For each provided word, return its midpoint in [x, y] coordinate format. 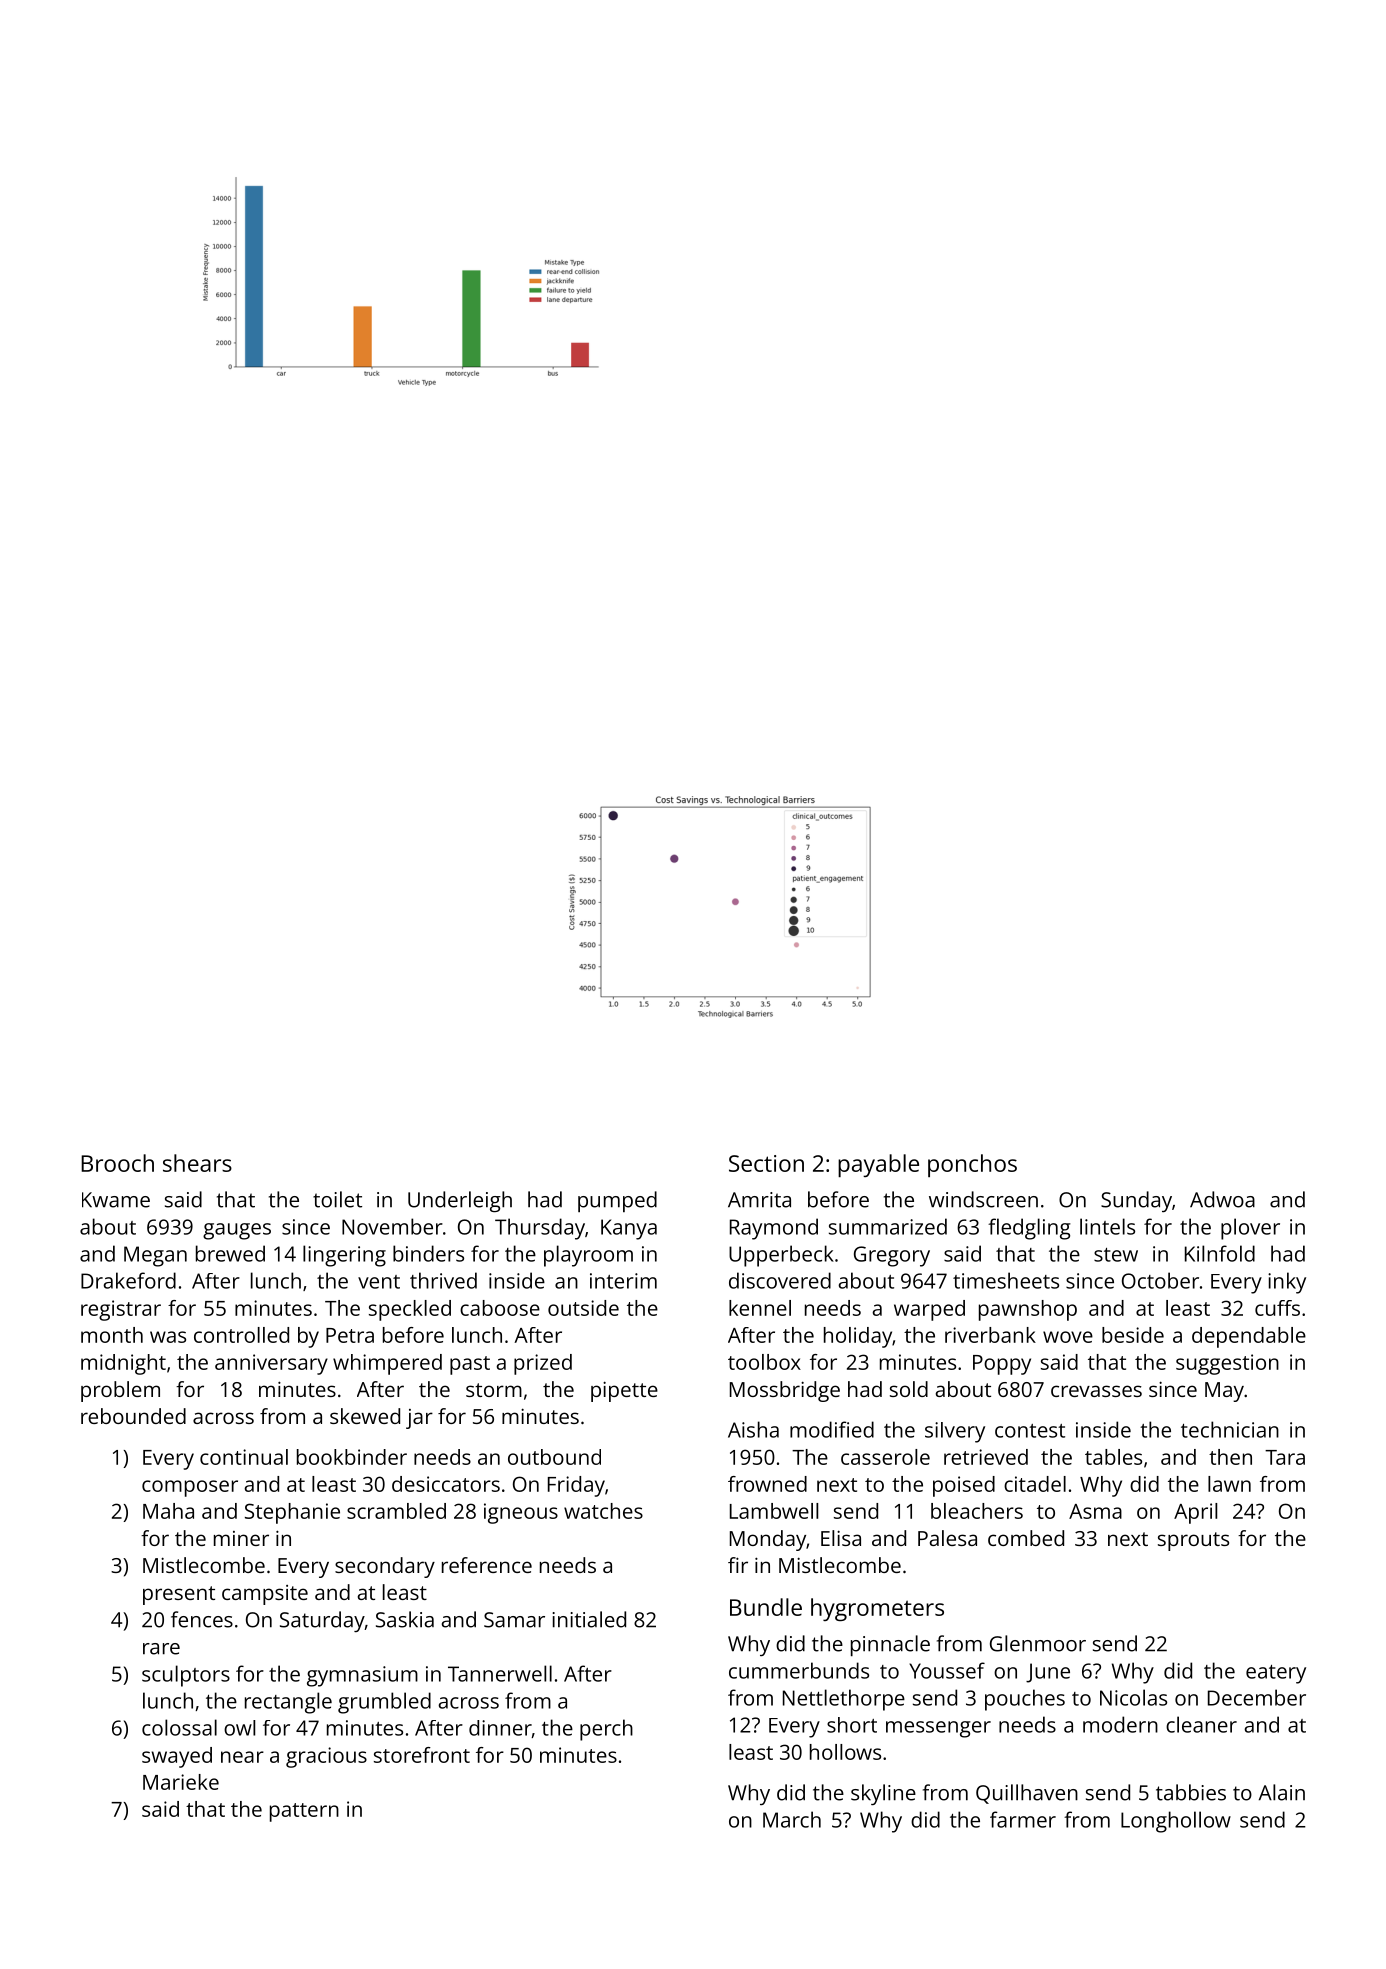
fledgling [1029, 1229]
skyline [883, 1794]
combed [1026, 1538]
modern [1120, 1724]
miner [241, 1538]
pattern [304, 1812]
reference [487, 1565]
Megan [155, 1256]
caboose [500, 1308]
